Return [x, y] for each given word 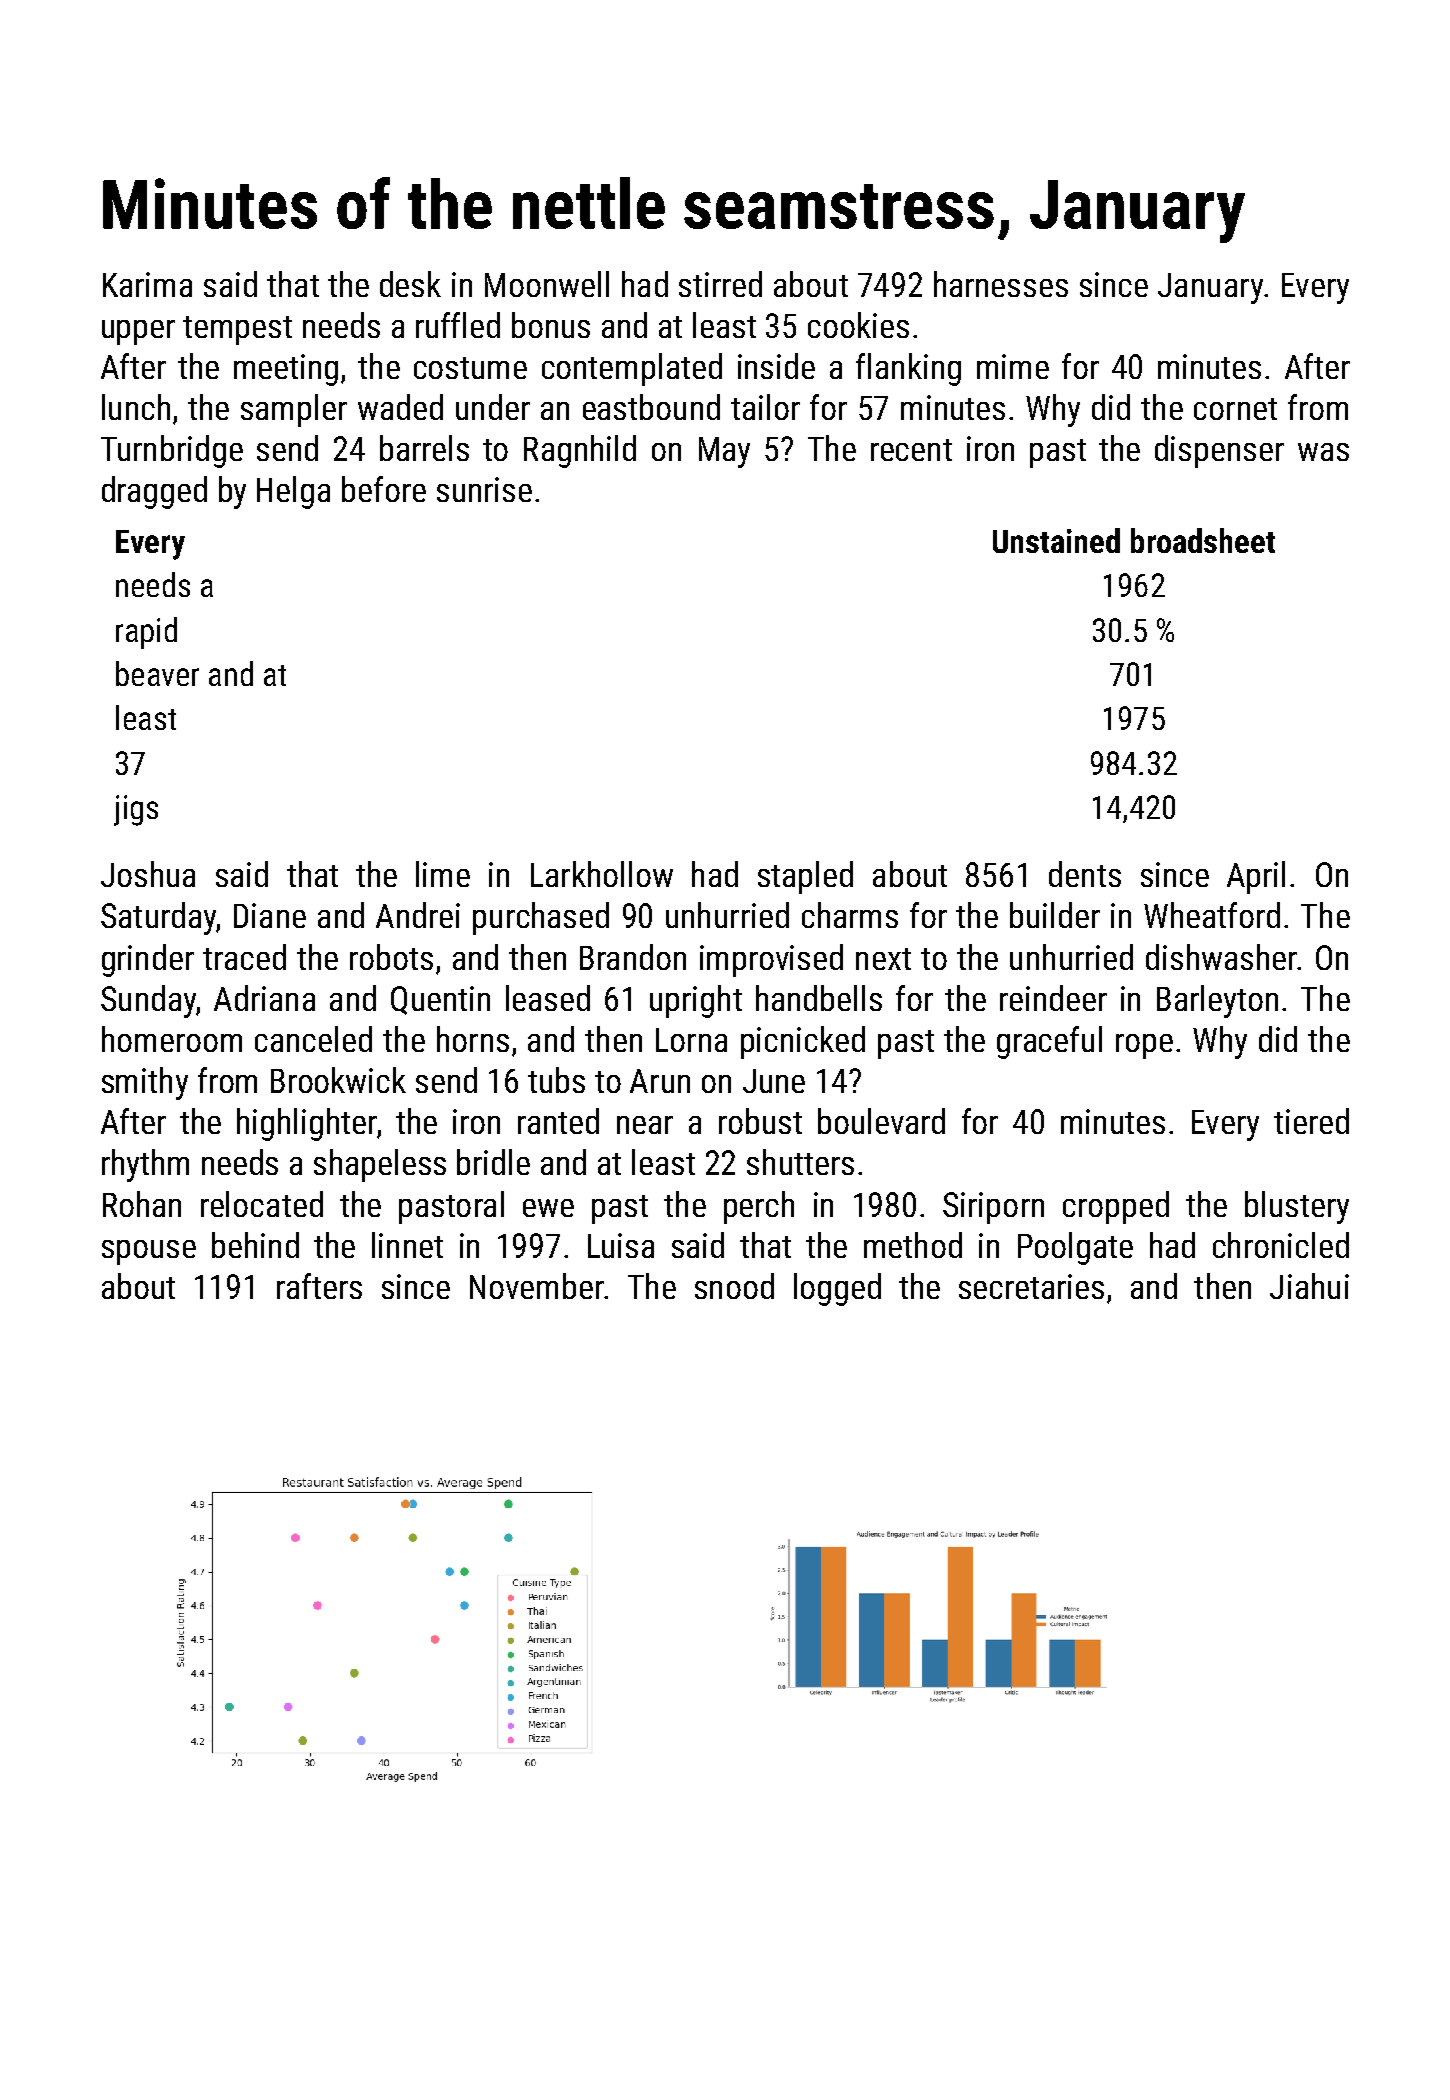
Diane [270, 915]
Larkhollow [602, 874]
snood [734, 1286]
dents [1085, 874]
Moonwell [547, 284]
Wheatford [1212, 915]
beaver [157, 673]
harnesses [1001, 284]
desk [410, 284]
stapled [805, 877]
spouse [149, 1252]
